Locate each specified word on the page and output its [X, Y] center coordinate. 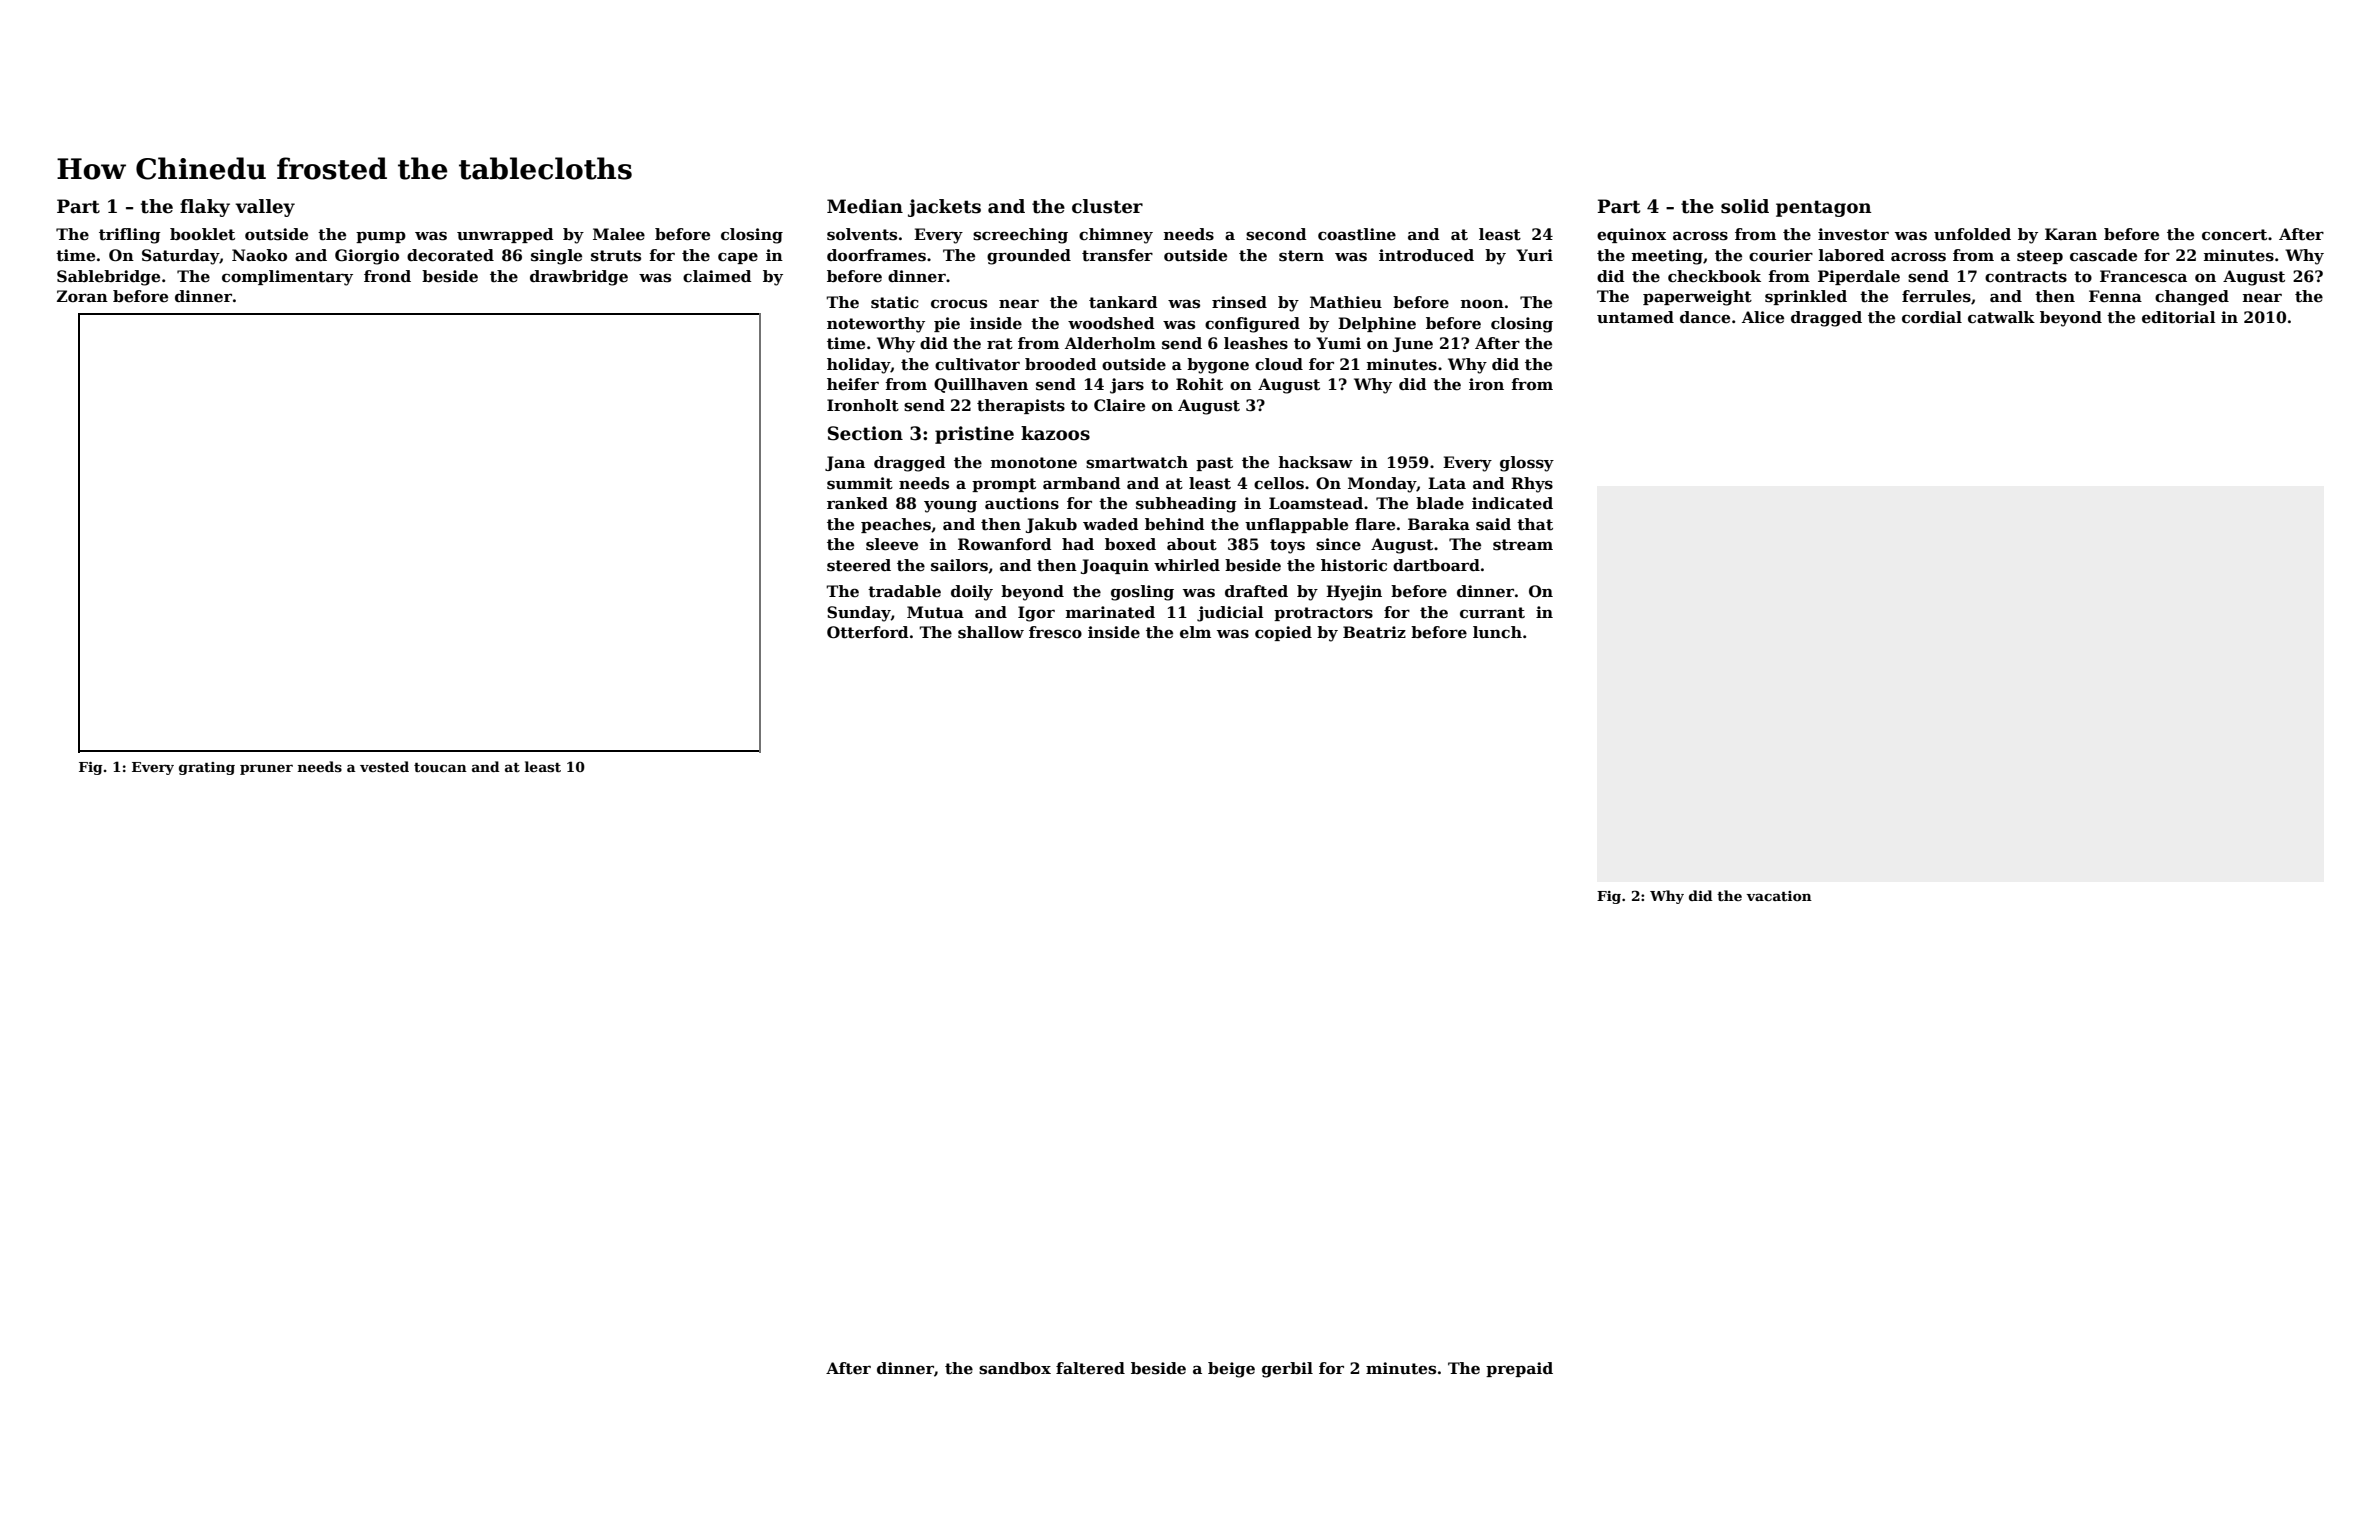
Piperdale [1859, 277]
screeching [1020, 236]
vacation [1779, 896]
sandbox [1015, 1368]
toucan [440, 767]
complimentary [287, 278]
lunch [1497, 632]
